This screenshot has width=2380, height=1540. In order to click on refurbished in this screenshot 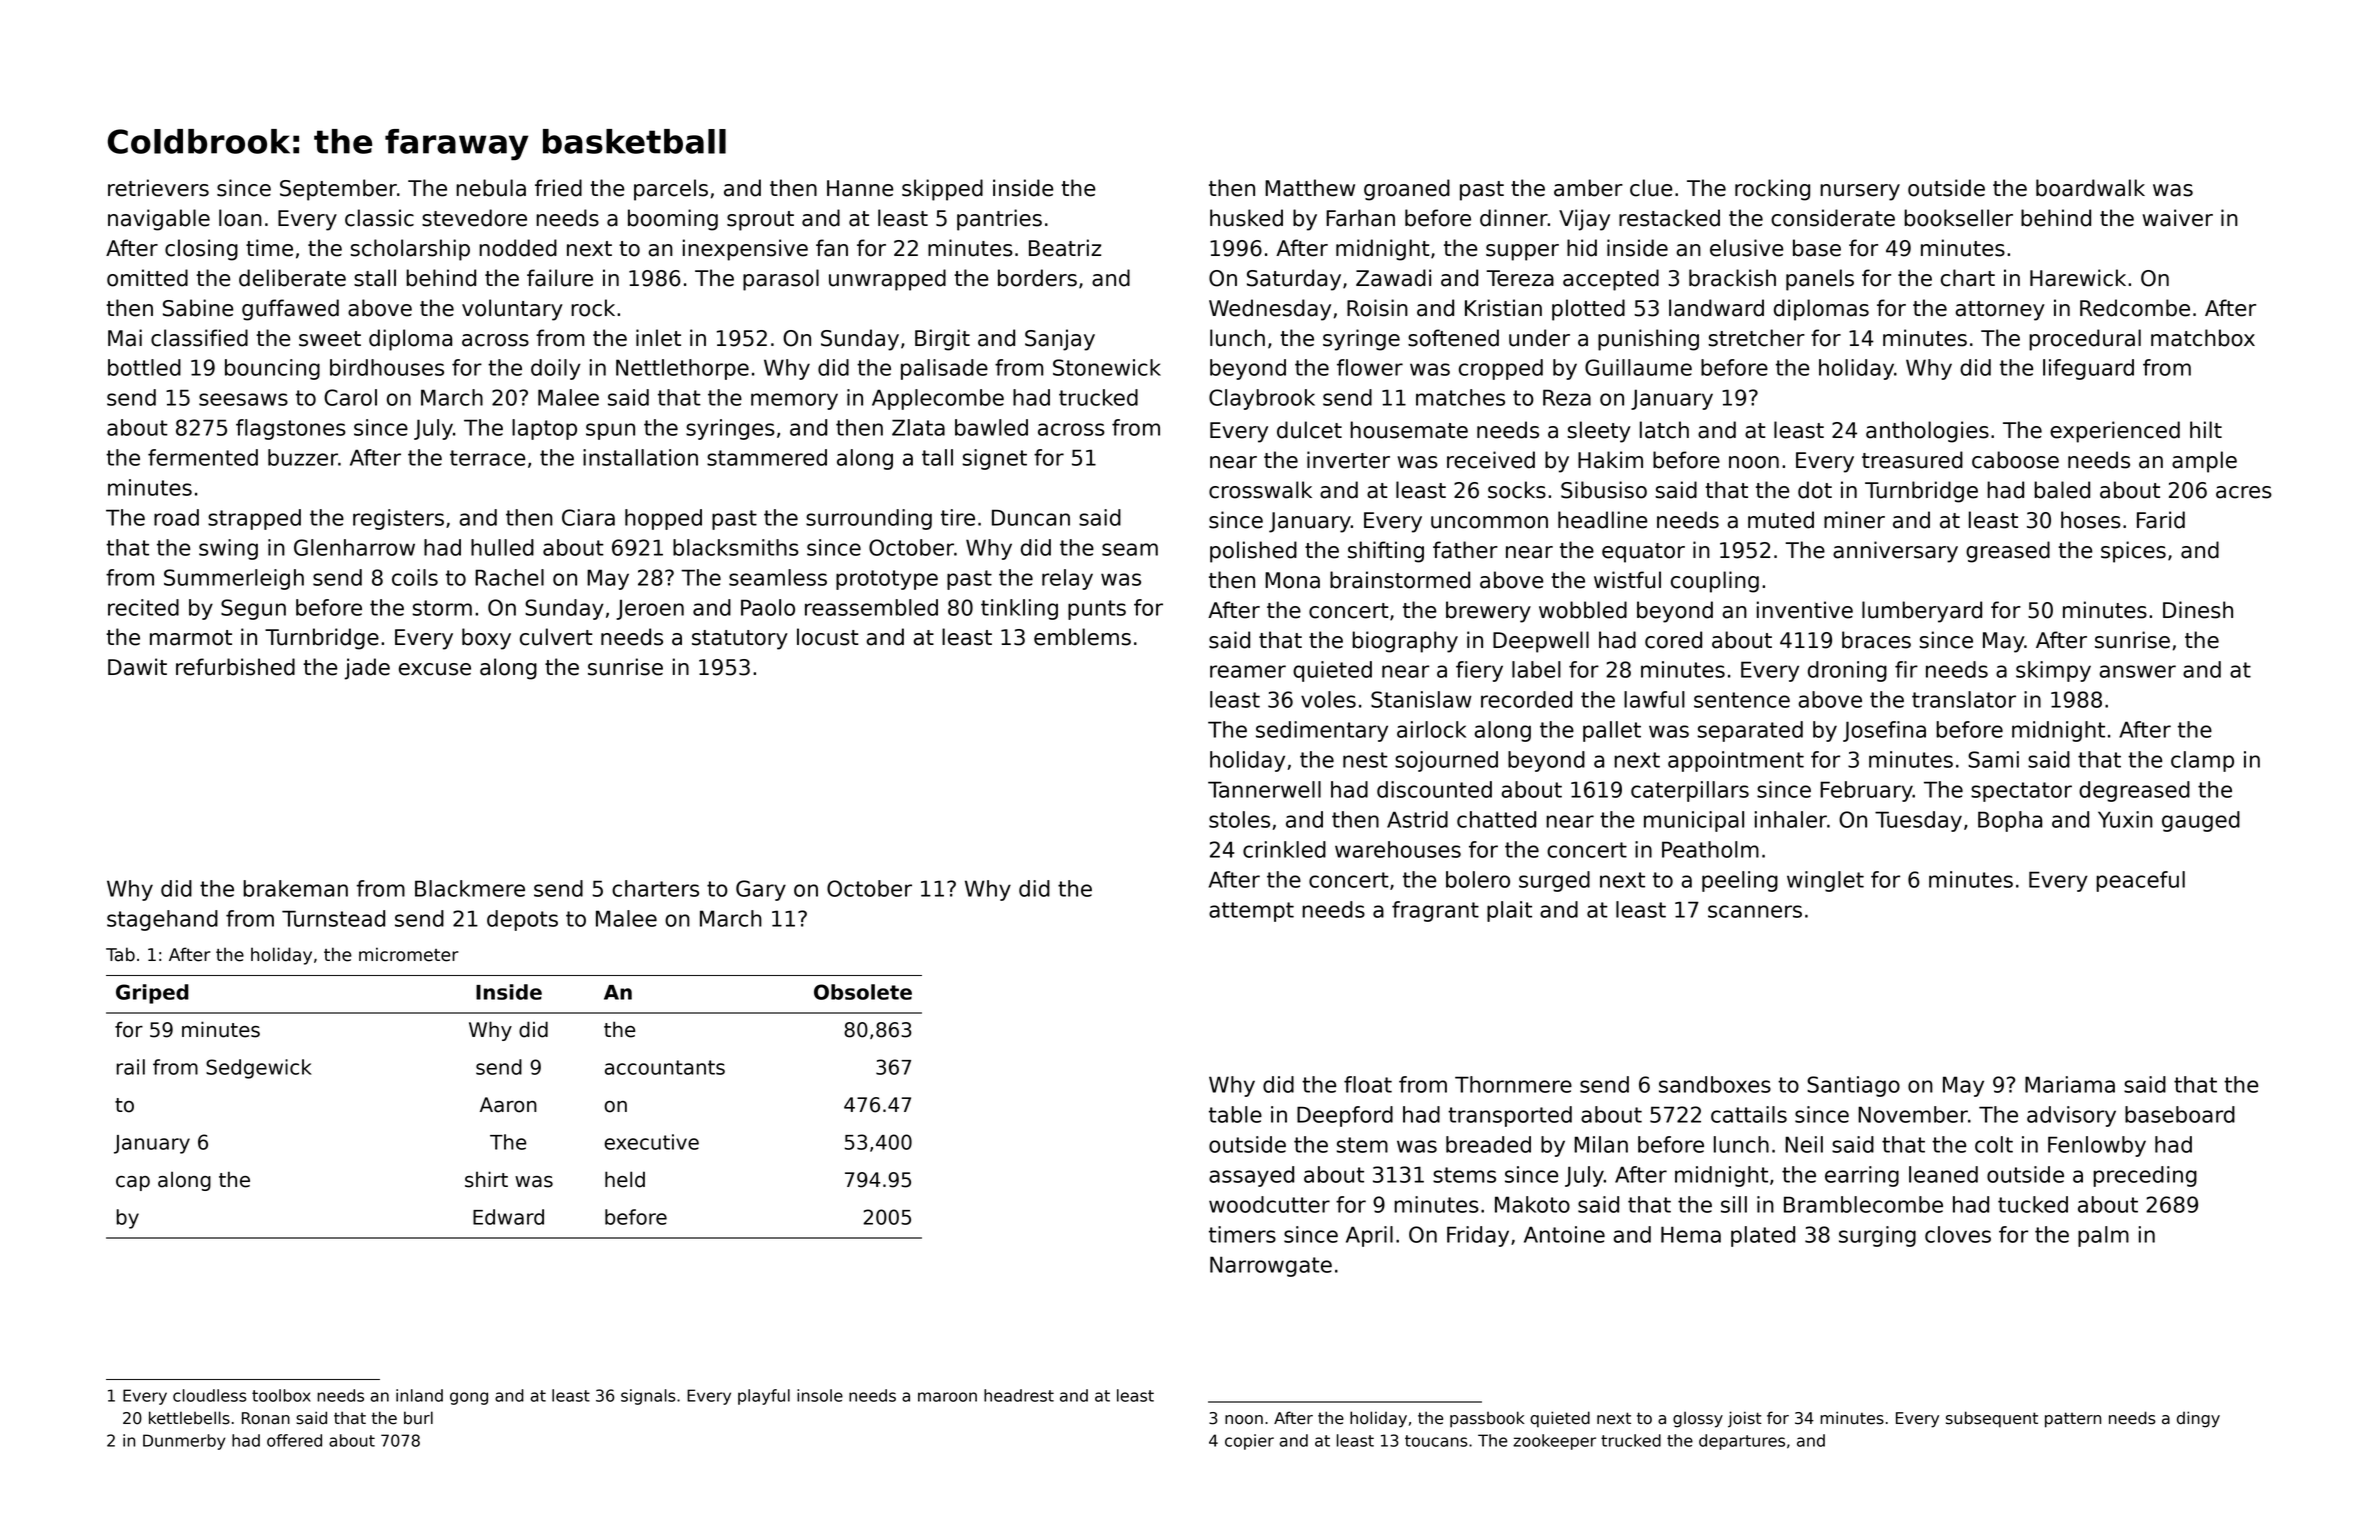, I will do `click(235, 667)`.
